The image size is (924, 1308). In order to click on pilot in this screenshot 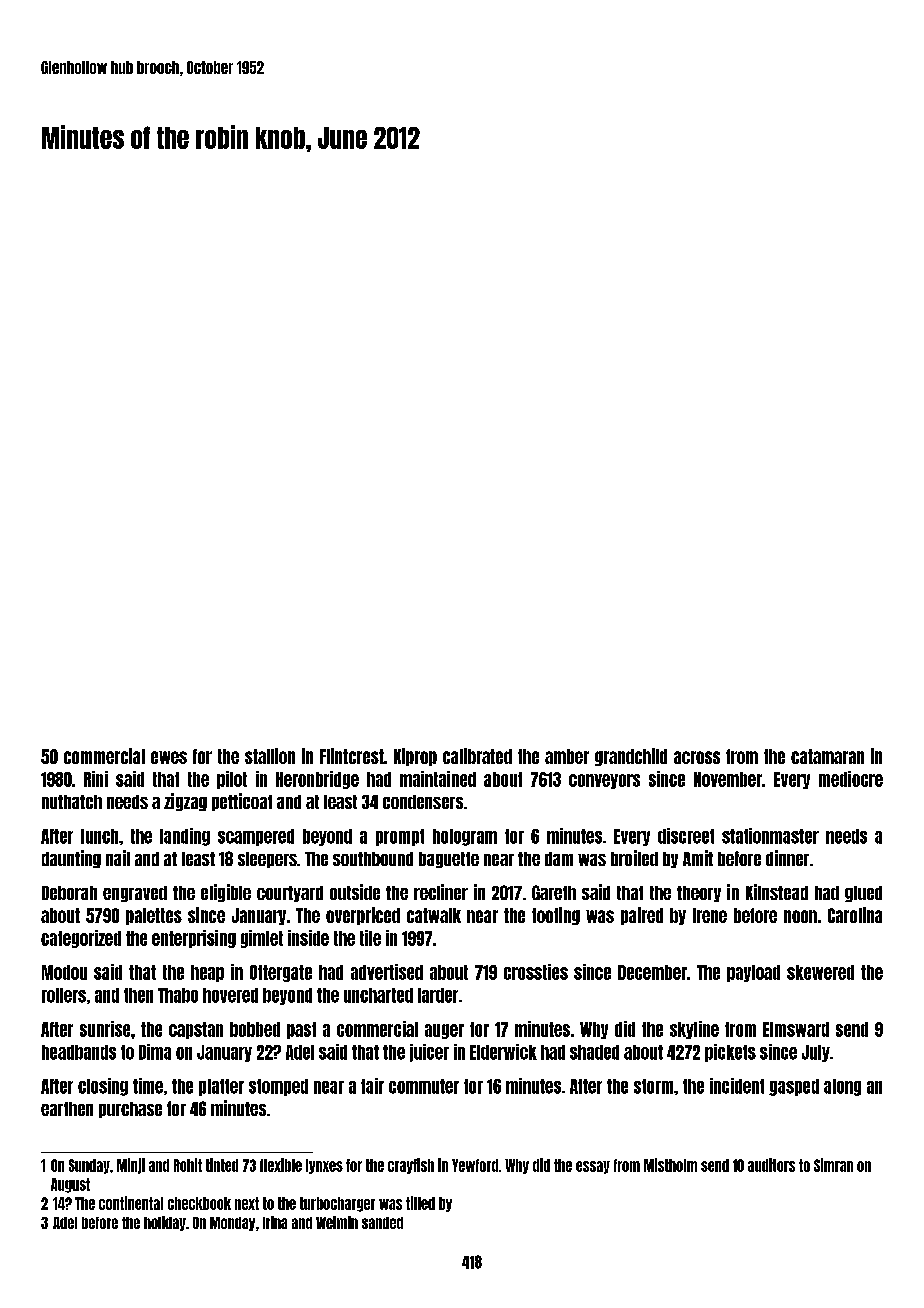, I will do `click(232, 780)`.
